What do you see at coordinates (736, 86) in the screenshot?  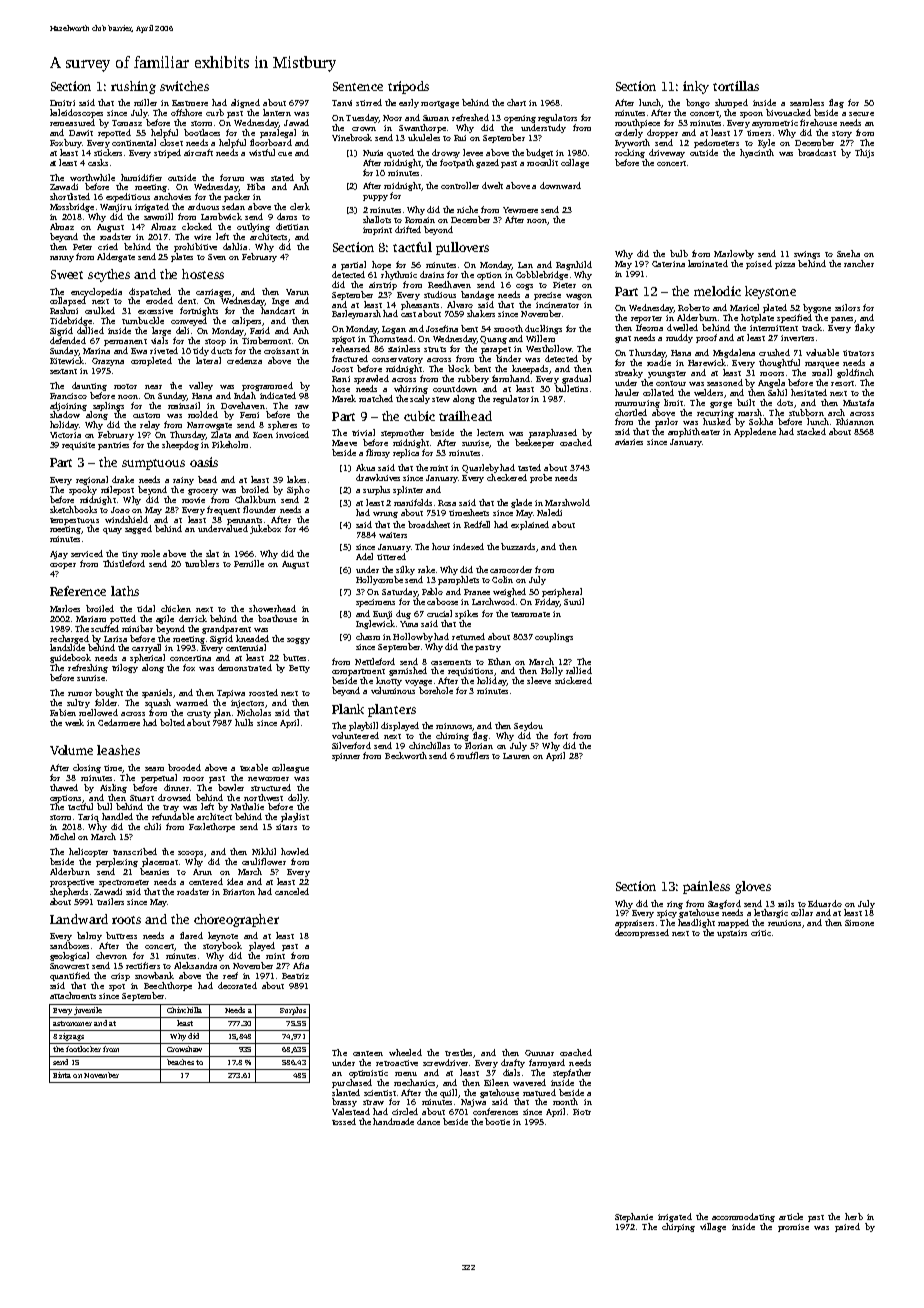 I see `tortillas` at bounding box center [736, 86].
